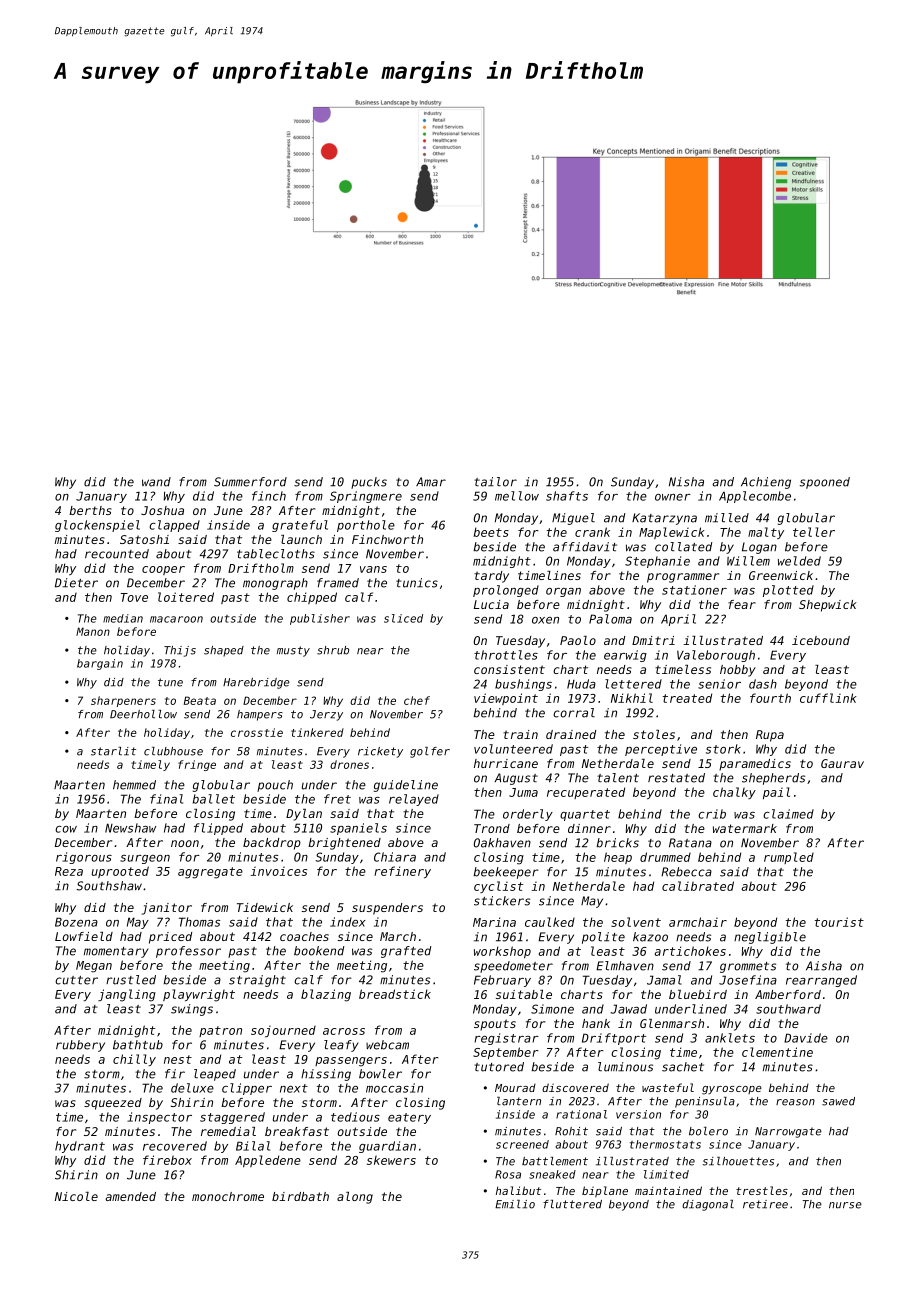  Describe the element at coordinates (773, 779) in the screenshot. I see `shepherds` at that location.
